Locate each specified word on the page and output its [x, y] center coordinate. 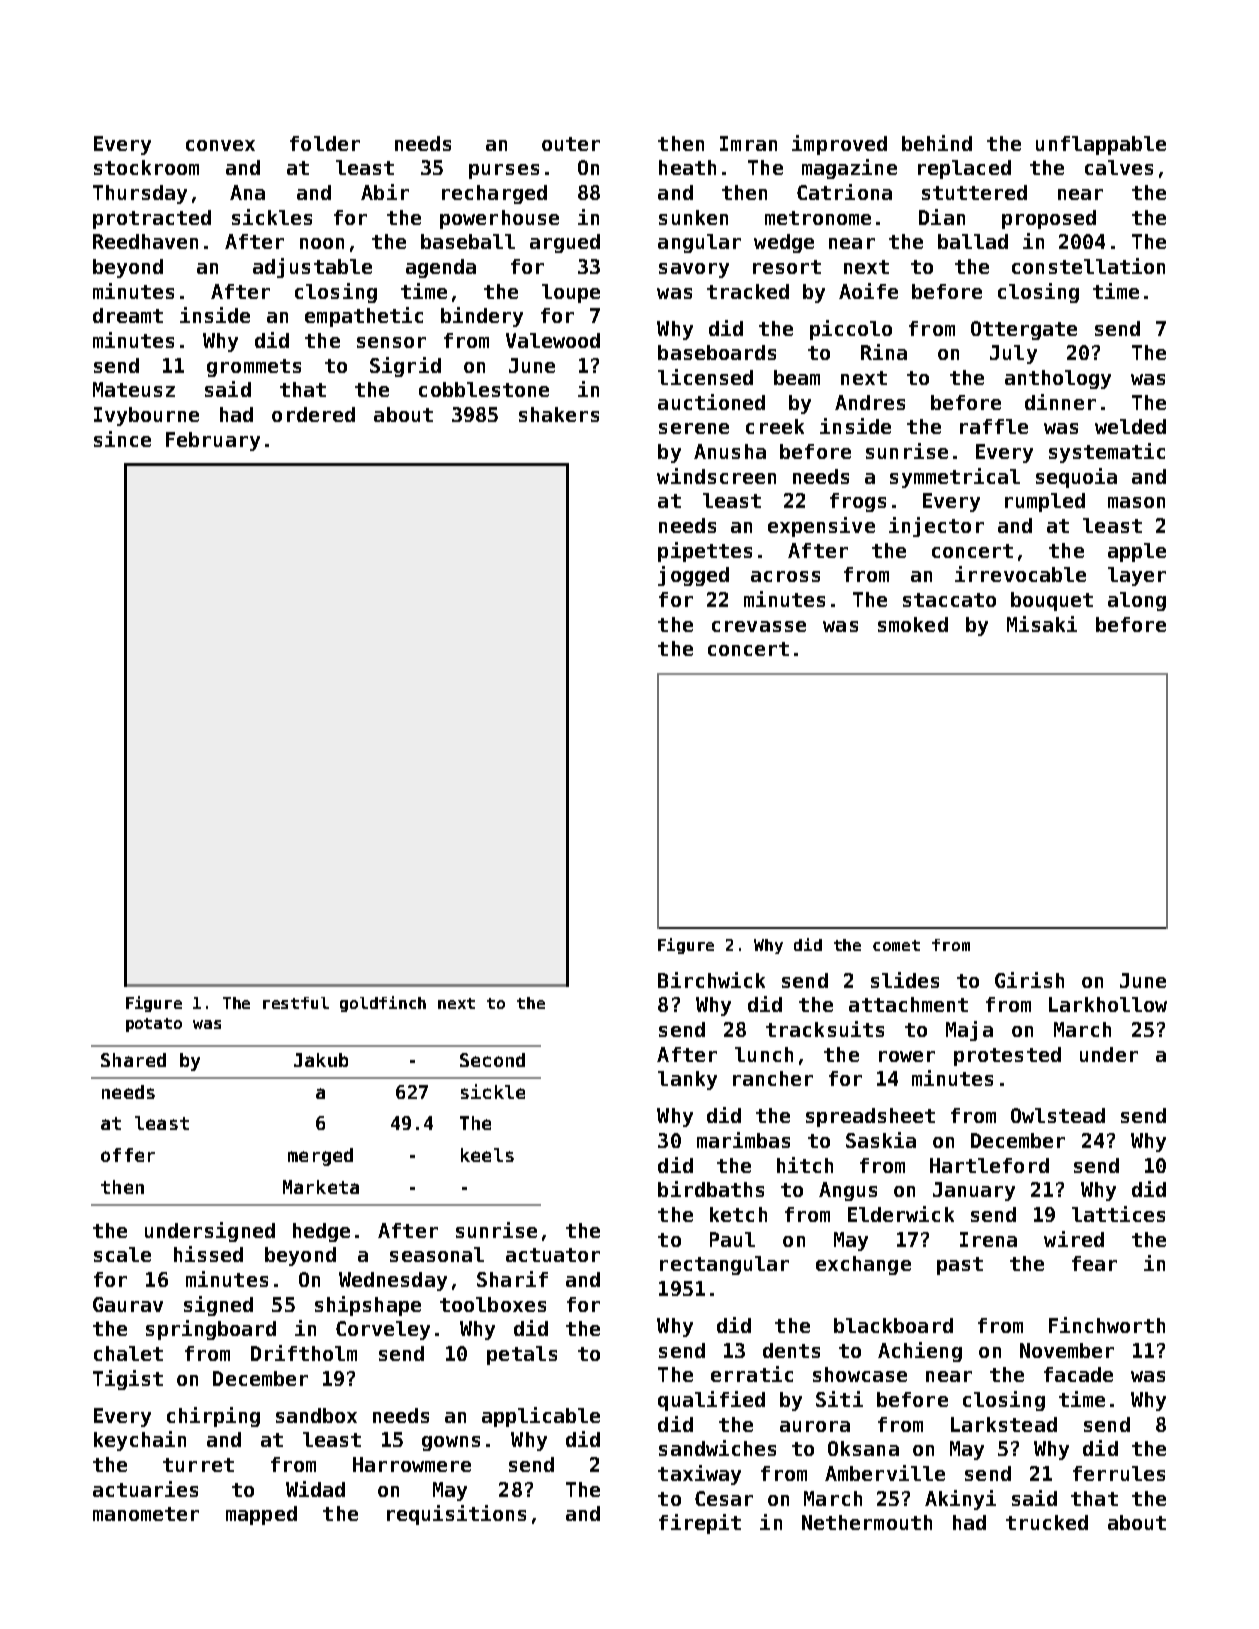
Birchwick [711, 980]
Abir [385, 192]
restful [296, 1003]
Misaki [1042, 624]
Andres [870, 402]
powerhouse [499, 219]
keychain [140, 1441]
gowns [451, 1443]
